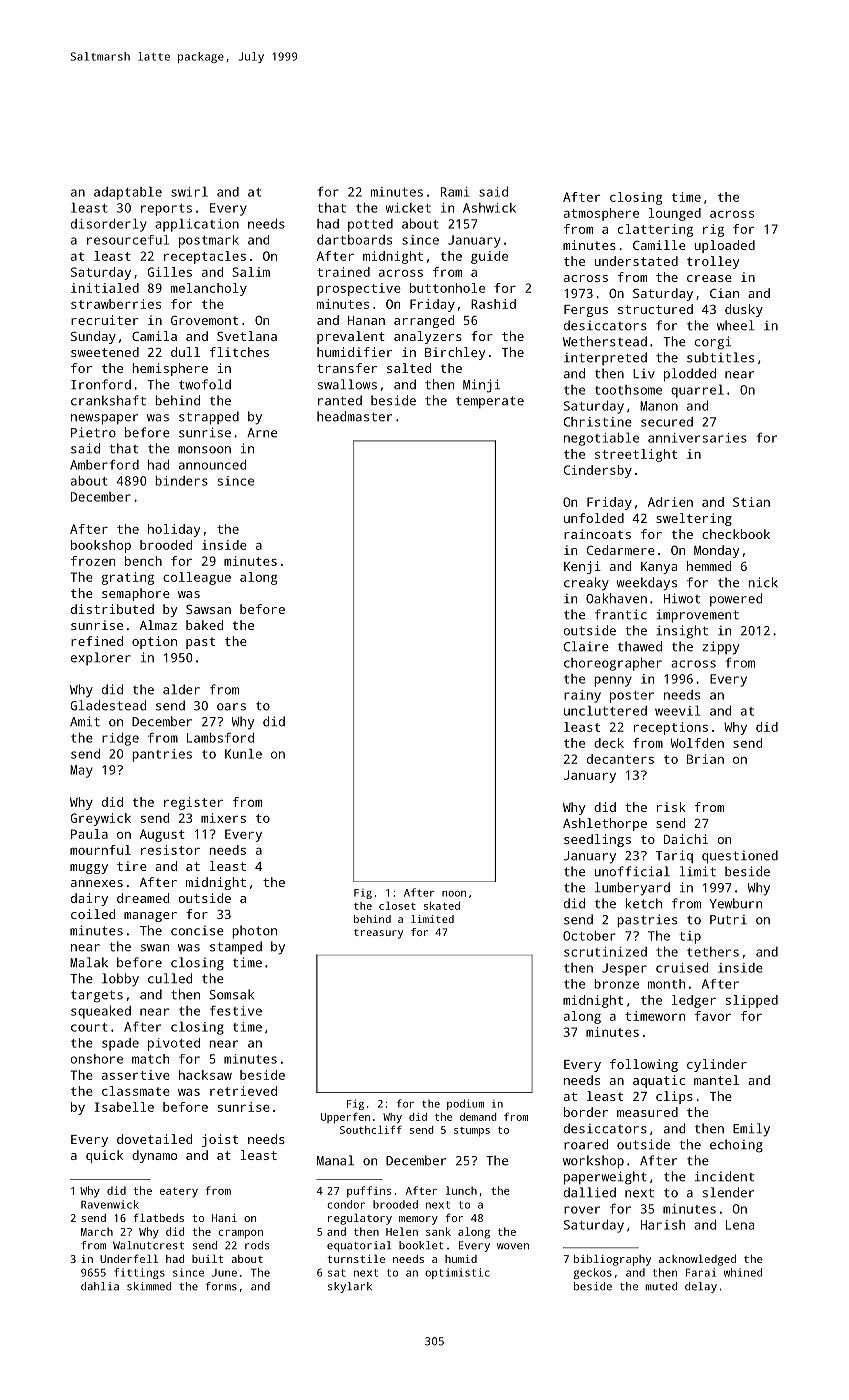  I want to click on following, so click(644, 1065).
